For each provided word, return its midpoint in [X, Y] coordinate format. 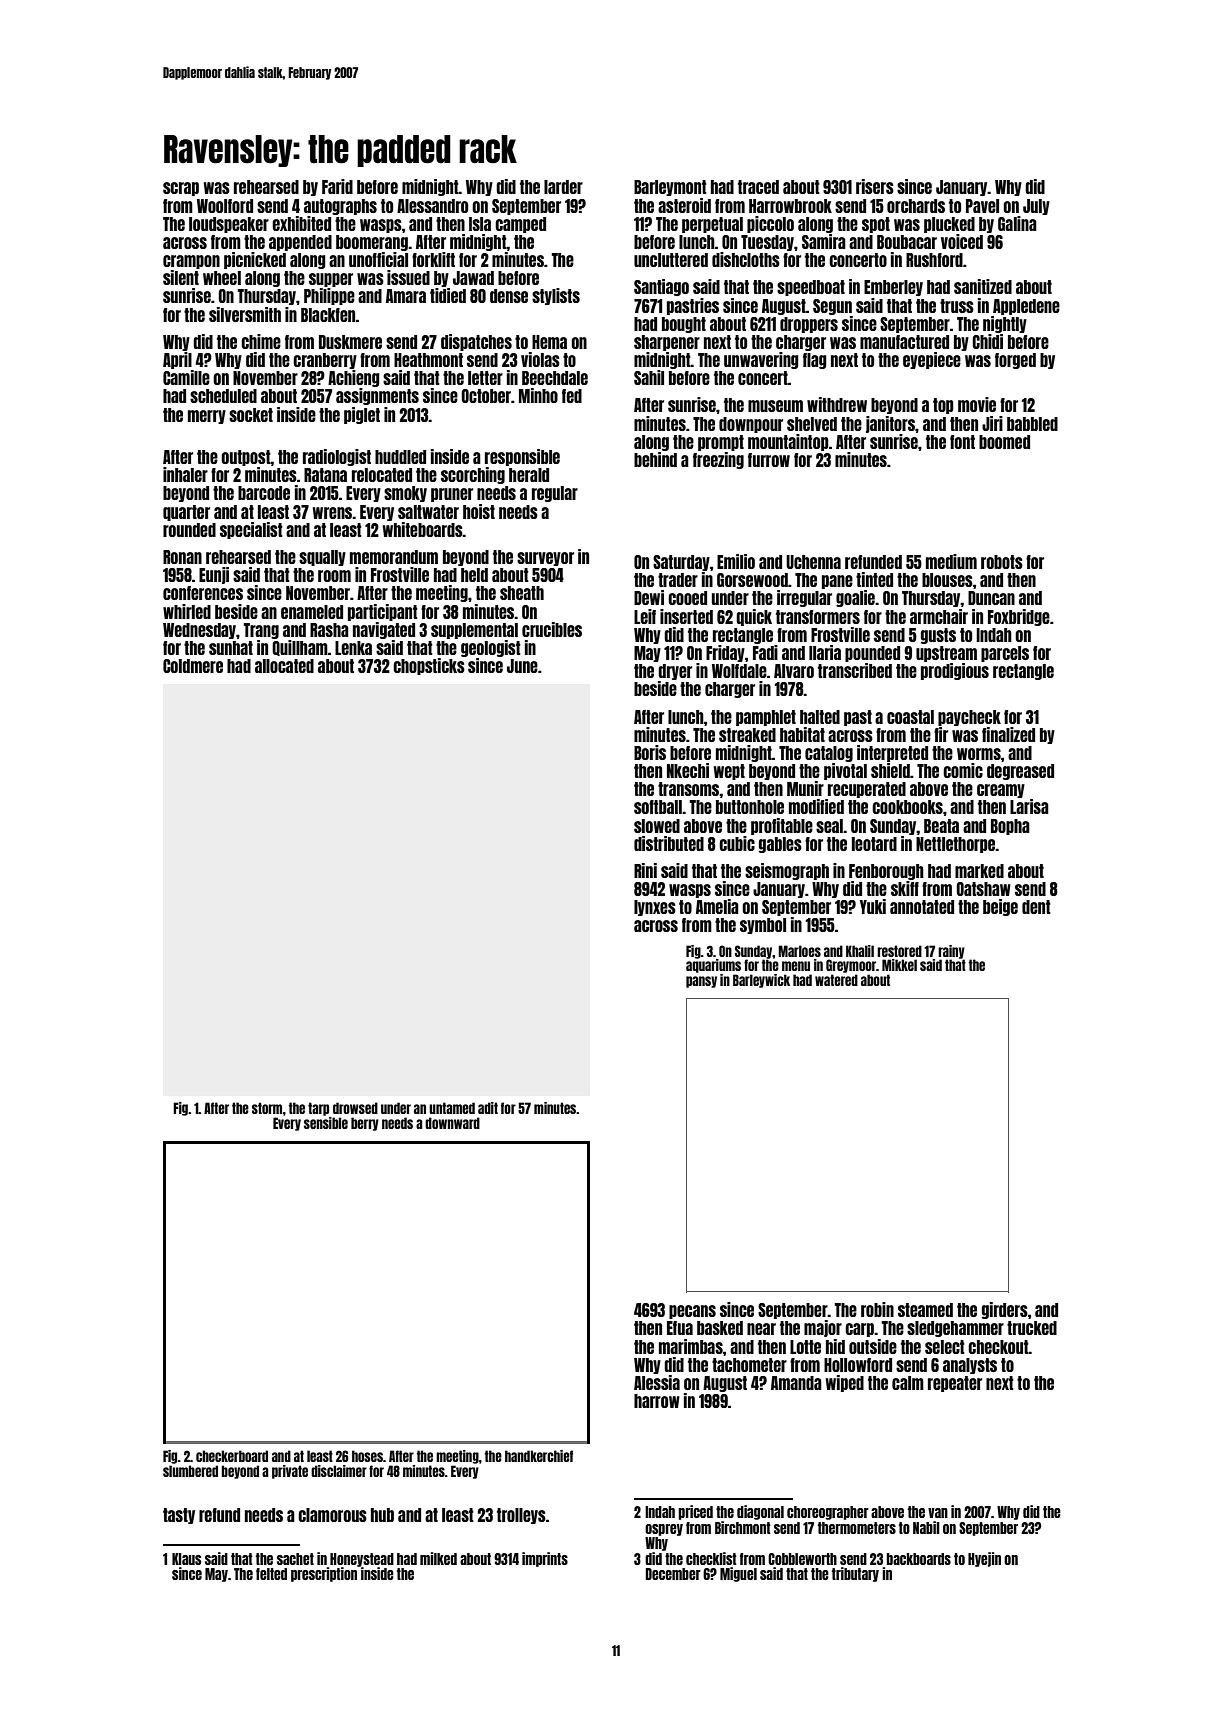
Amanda [796, 1383]
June [522, 666]
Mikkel [899, 965]
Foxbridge [1019, 617]
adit [488, 1108]
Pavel [982, 206]
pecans [692, 1312]
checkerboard [232, 1456]
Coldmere [193, 666]
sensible [326, 1123]
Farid [337, 186]
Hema [549, 342]
